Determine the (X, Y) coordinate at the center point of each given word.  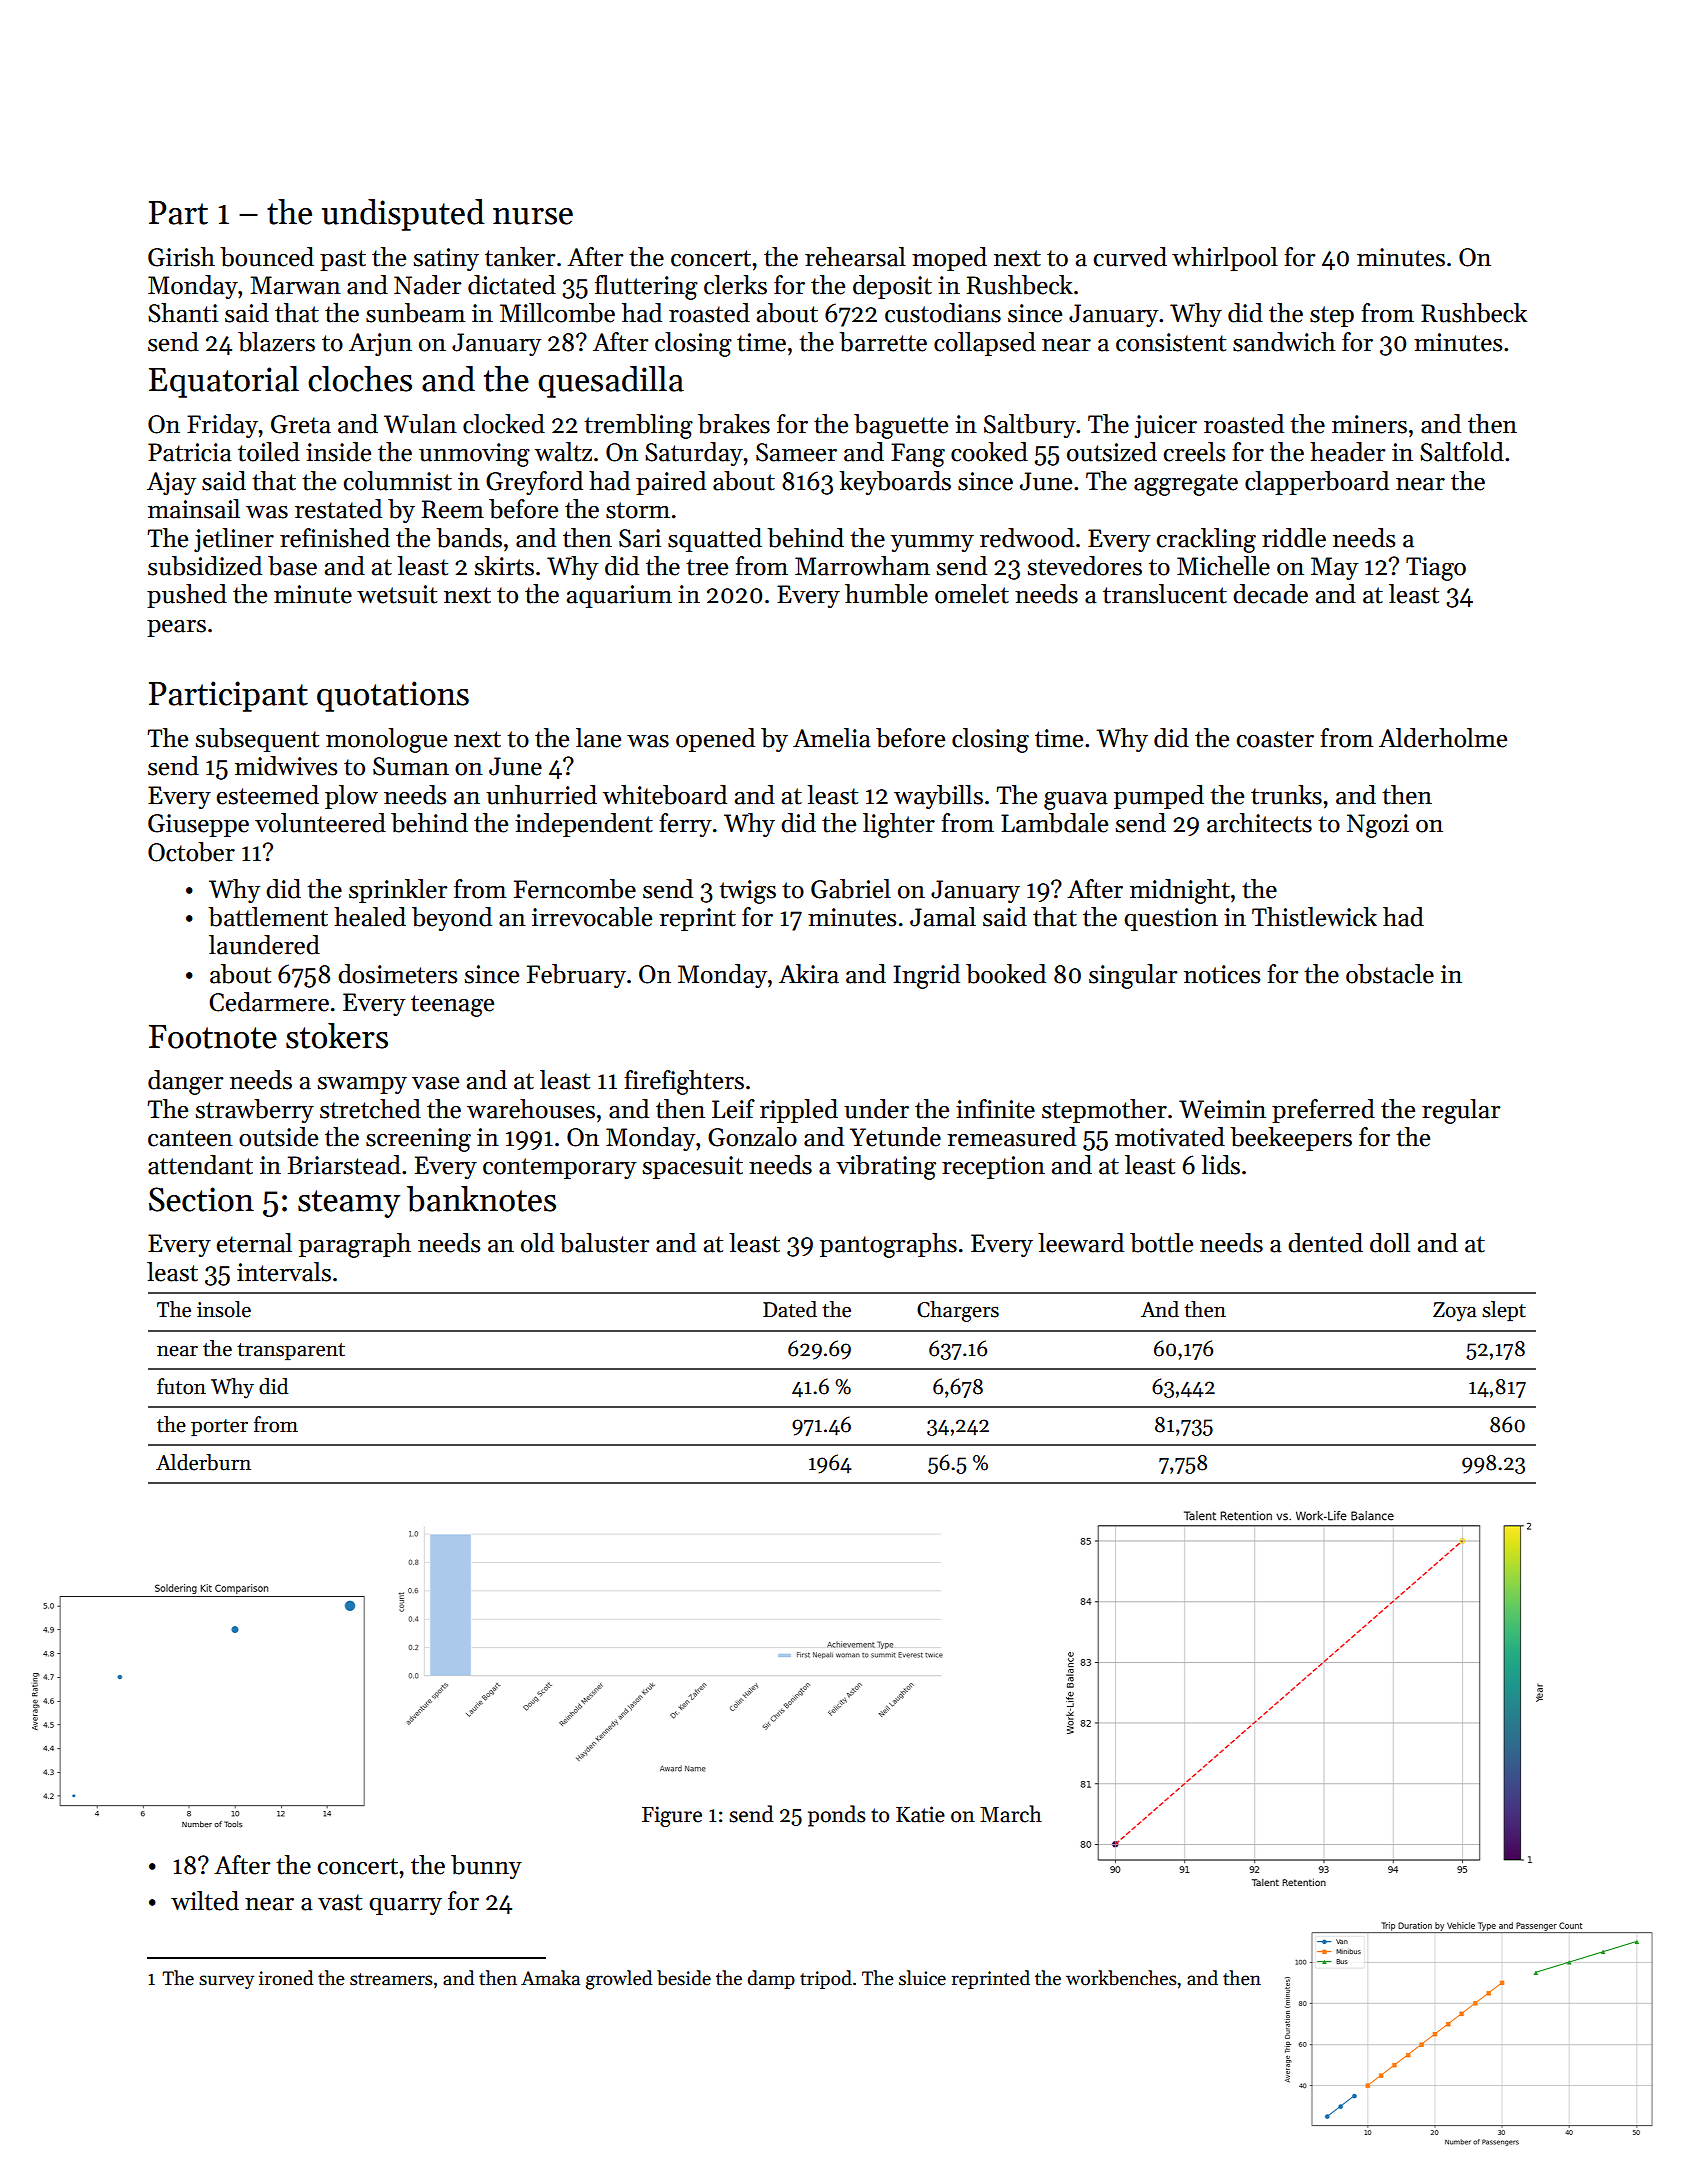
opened (715, 740)
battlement (268, 917)
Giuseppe (198, 825)
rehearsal (855, 257)
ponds (837, 1816)
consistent (1171, 342)
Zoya (1455, 1312)
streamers (391, 1979)
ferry (685, 825)
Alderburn (203, 1462)
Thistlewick (1314, 917)
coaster (1275, 739)
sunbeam (415, 313)
